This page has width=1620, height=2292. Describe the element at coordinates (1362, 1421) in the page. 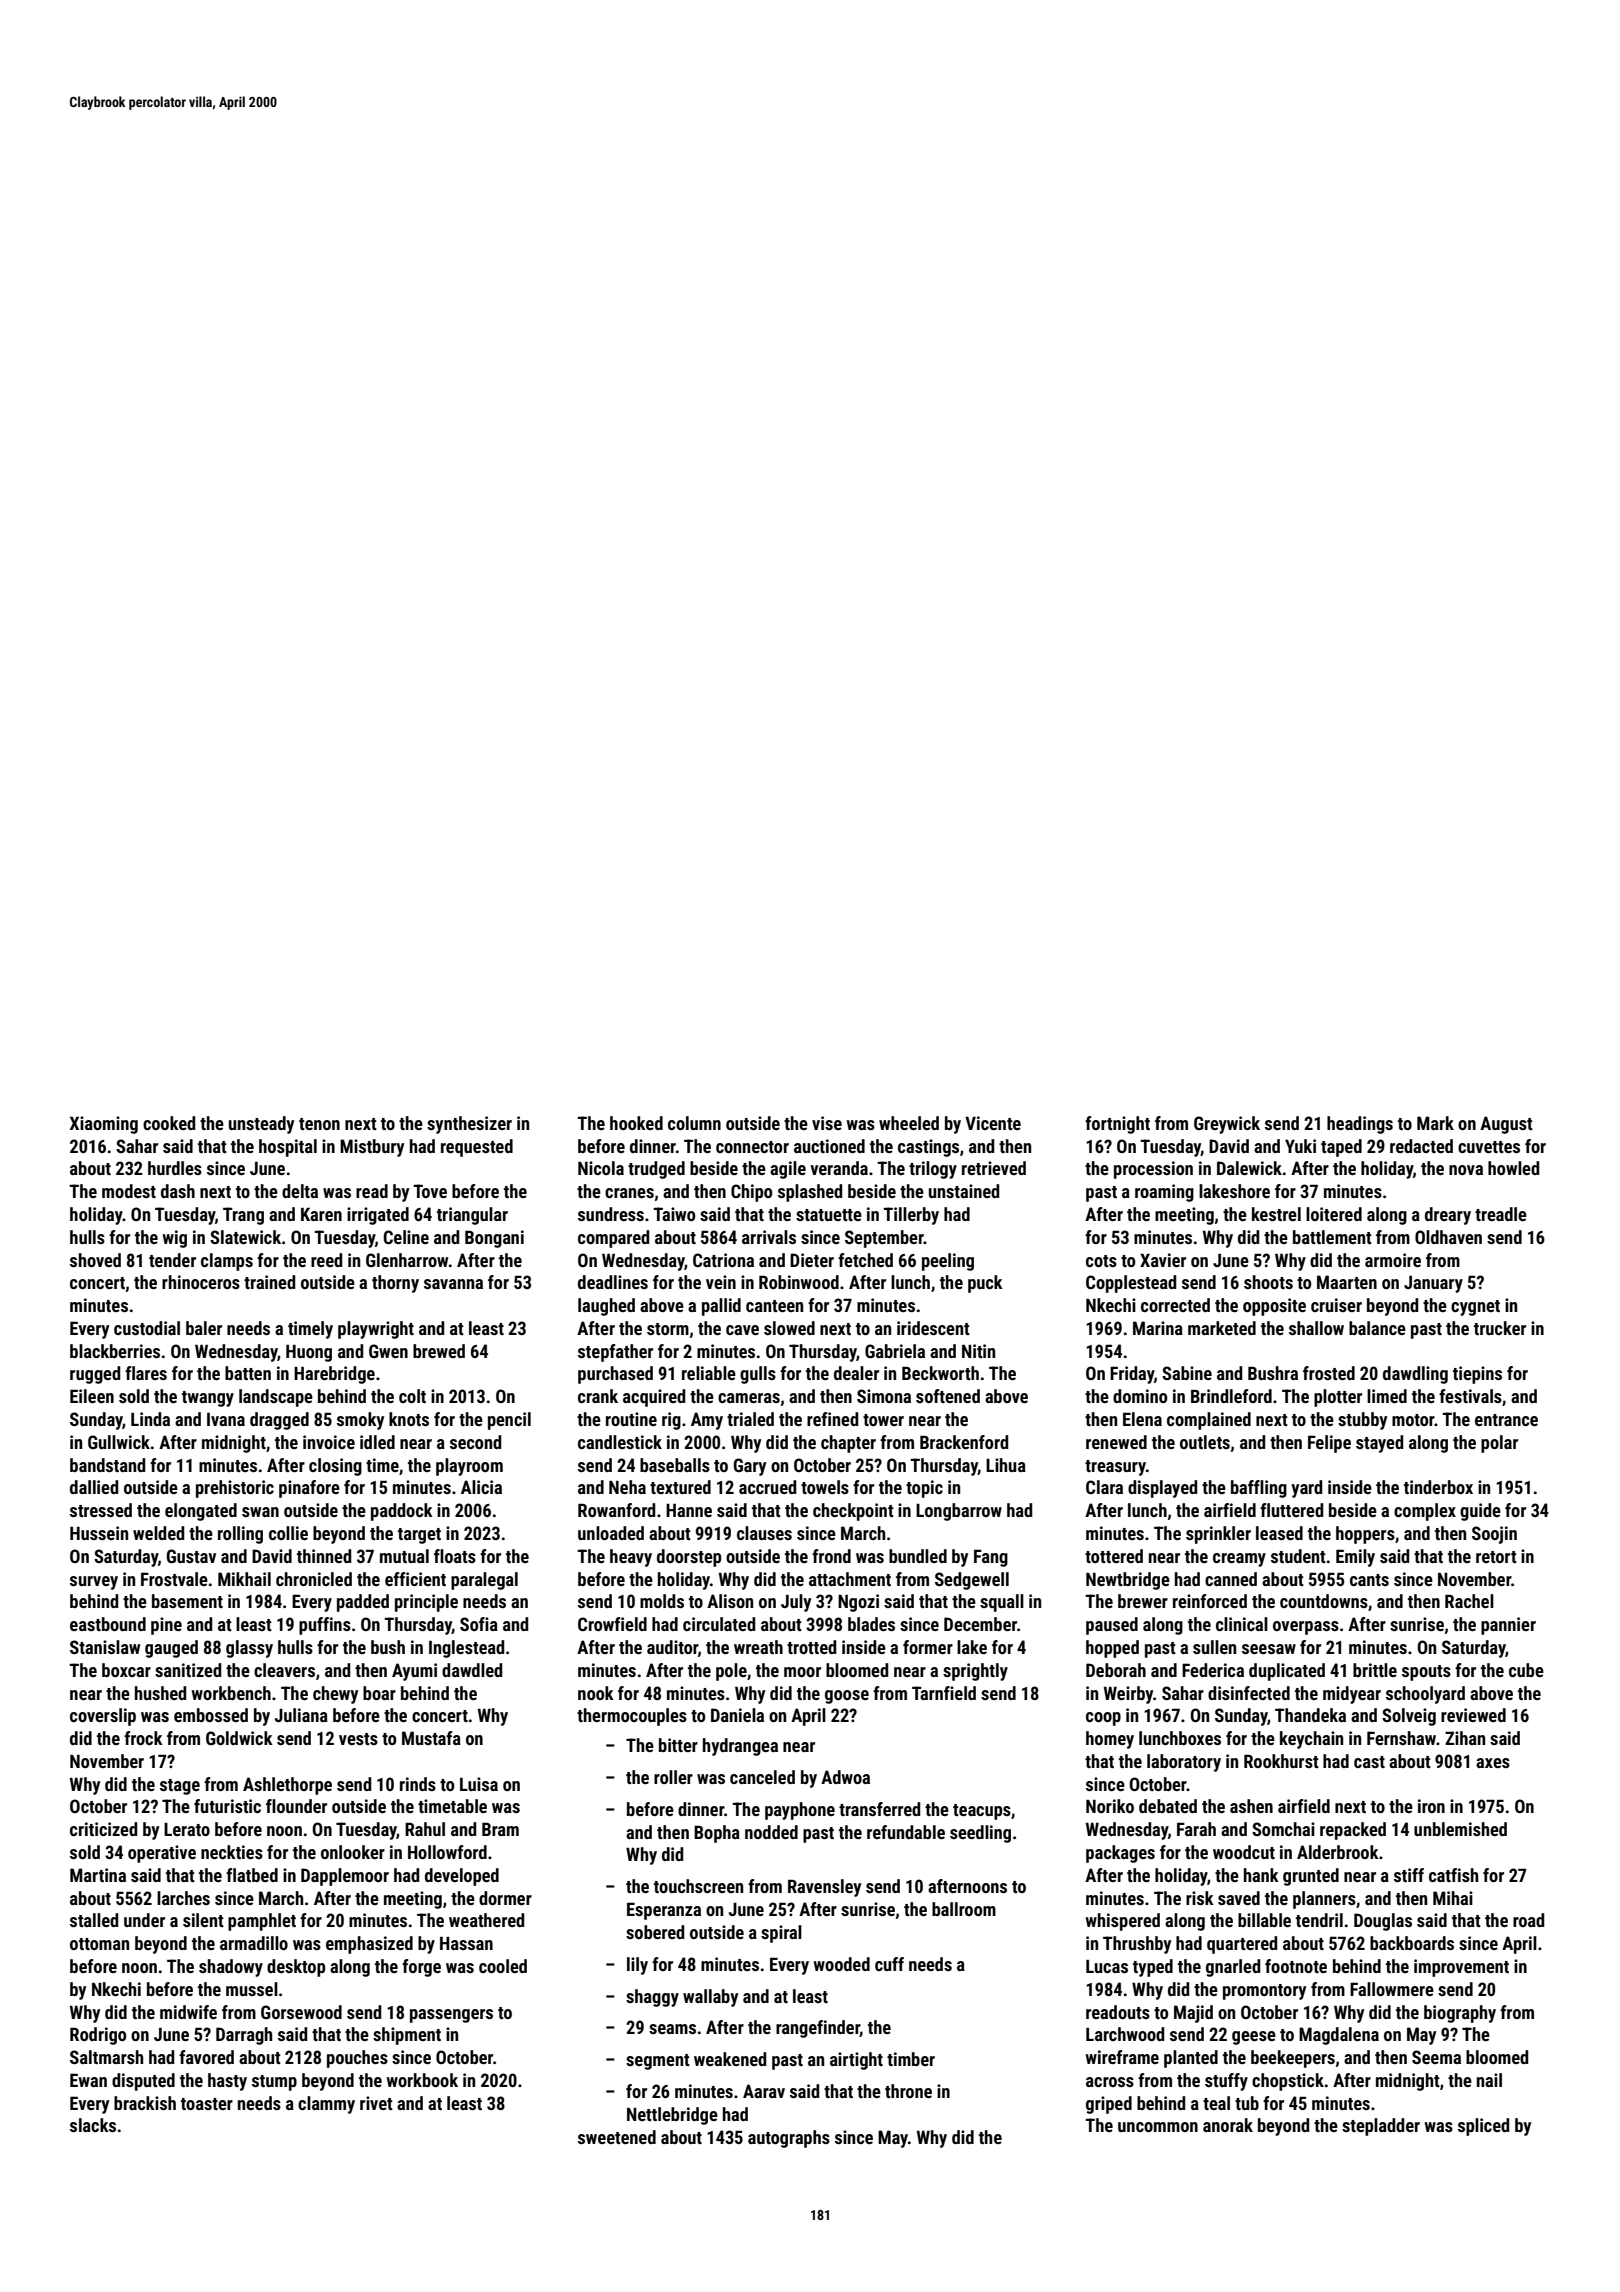

I see `stubby` at that location.
